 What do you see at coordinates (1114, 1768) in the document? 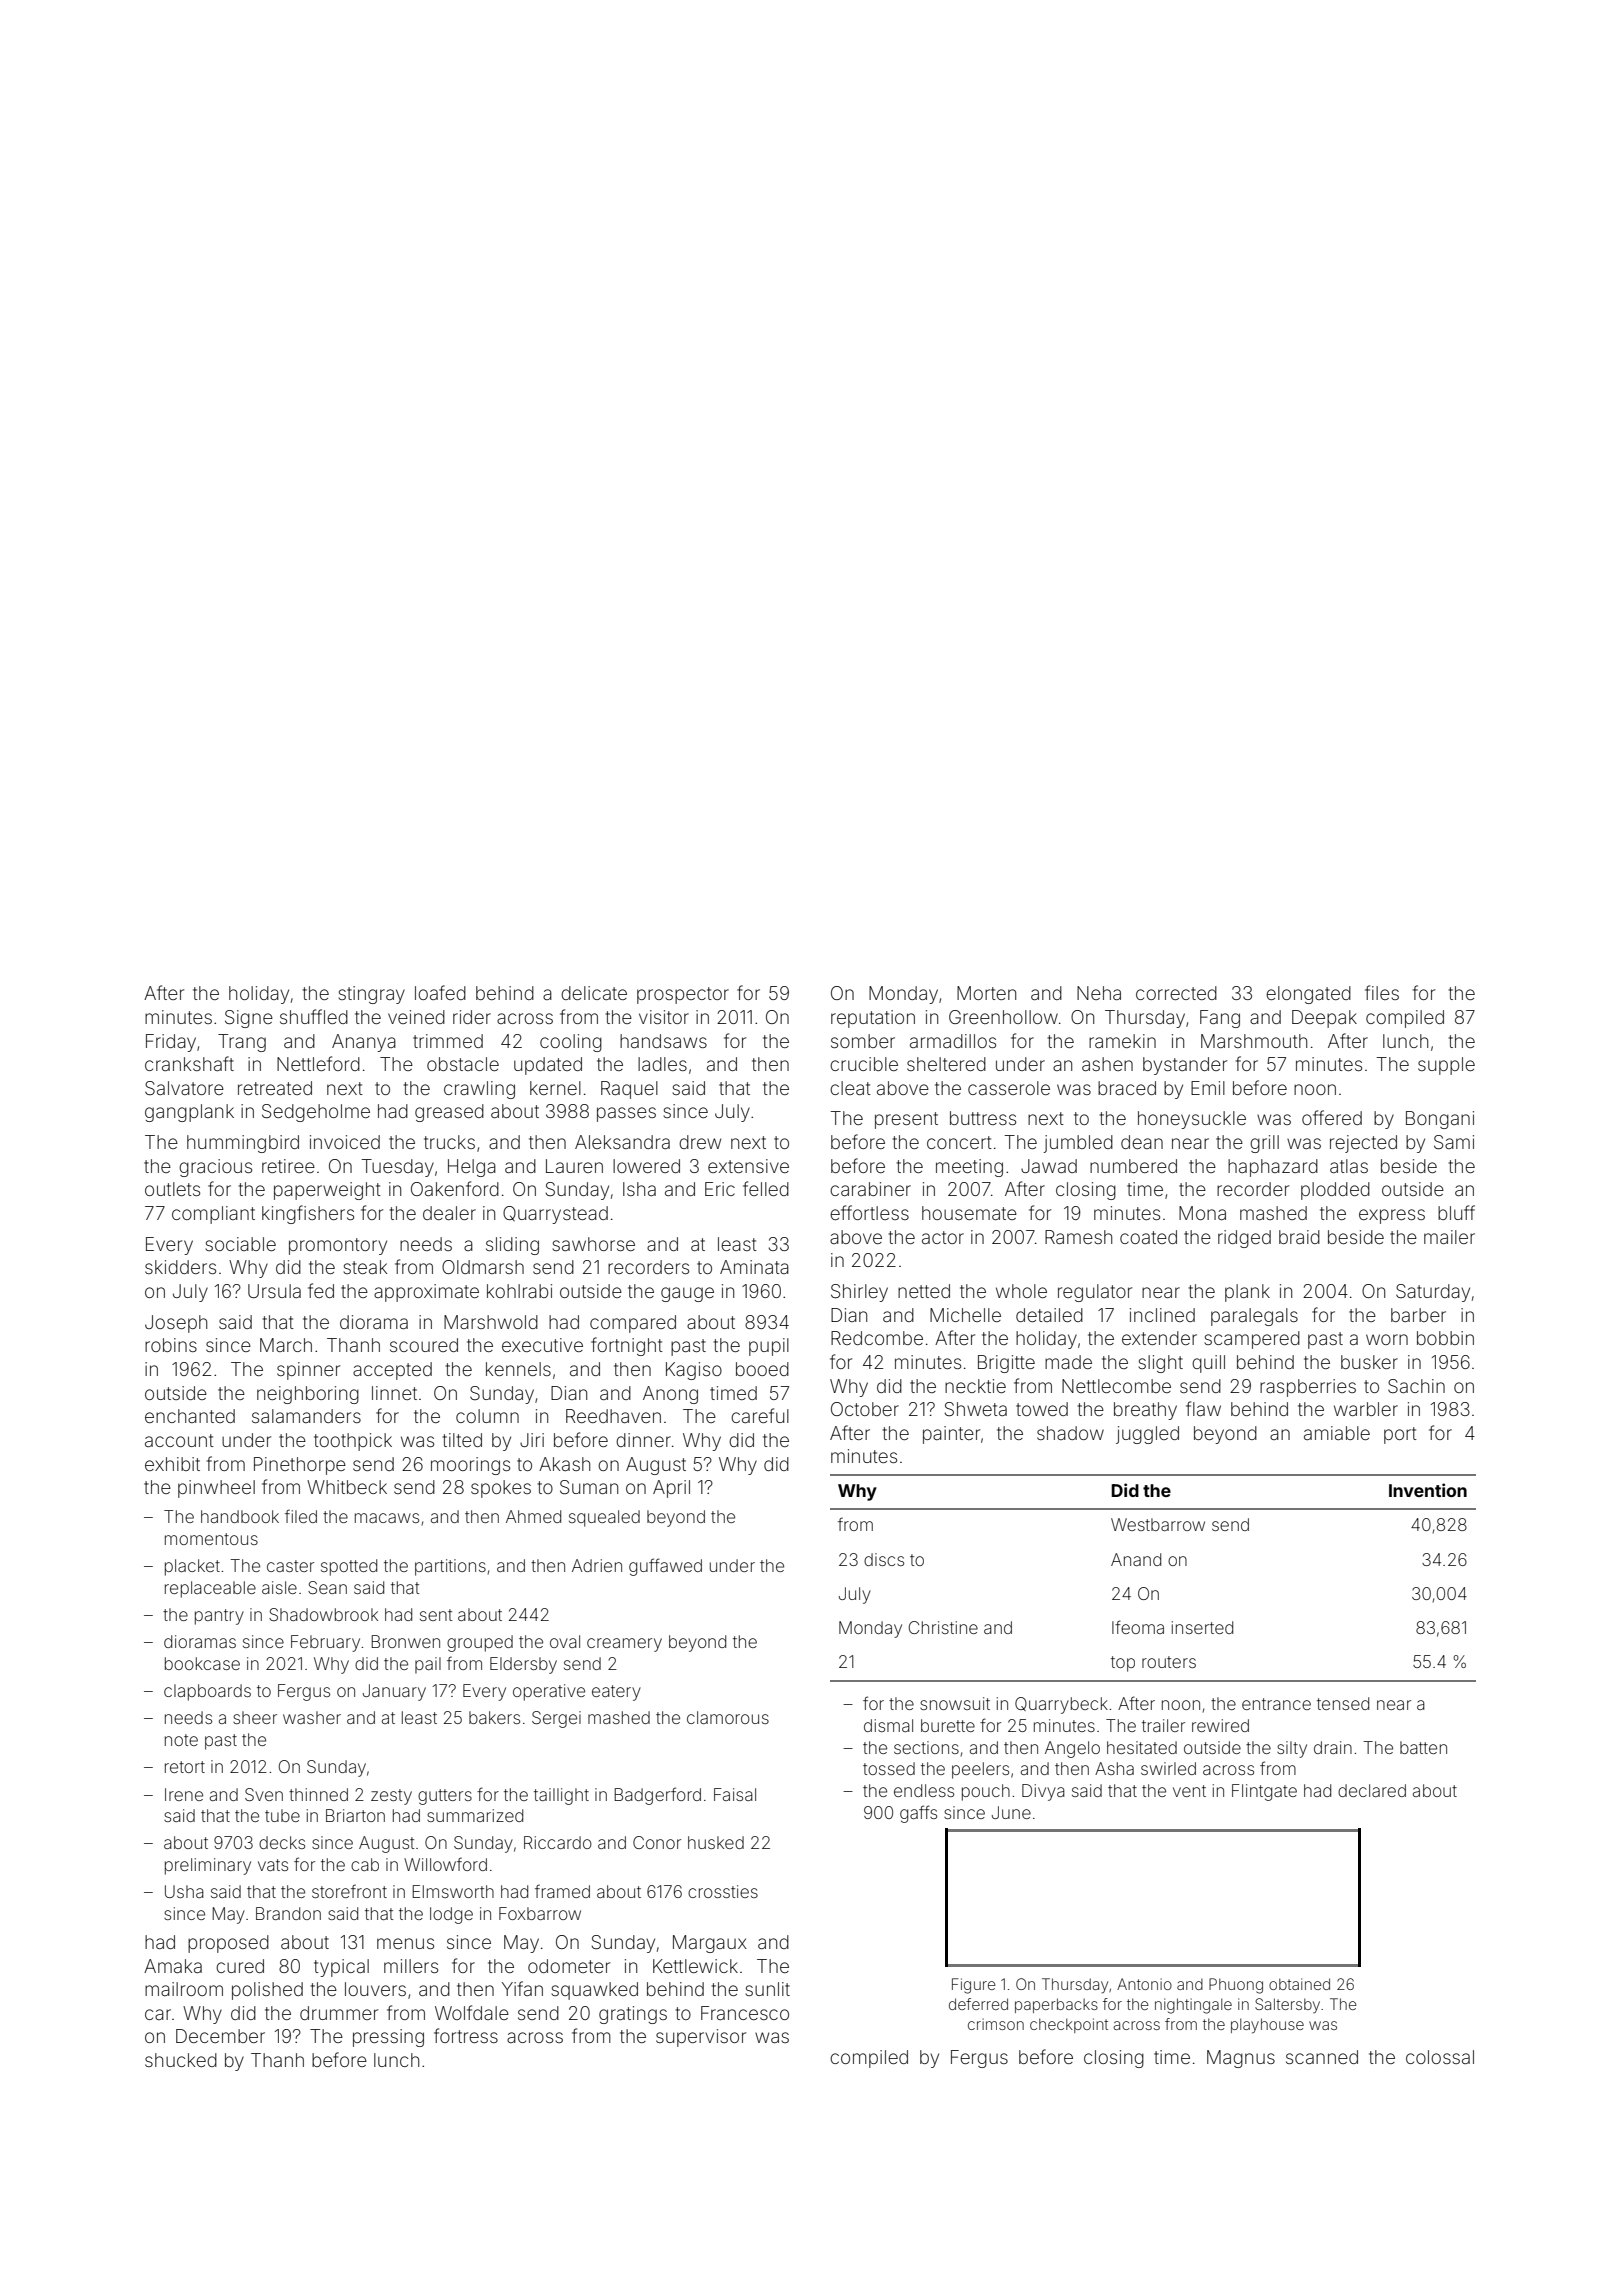
I see `Asha` at bounding box center [1114, 1768].
